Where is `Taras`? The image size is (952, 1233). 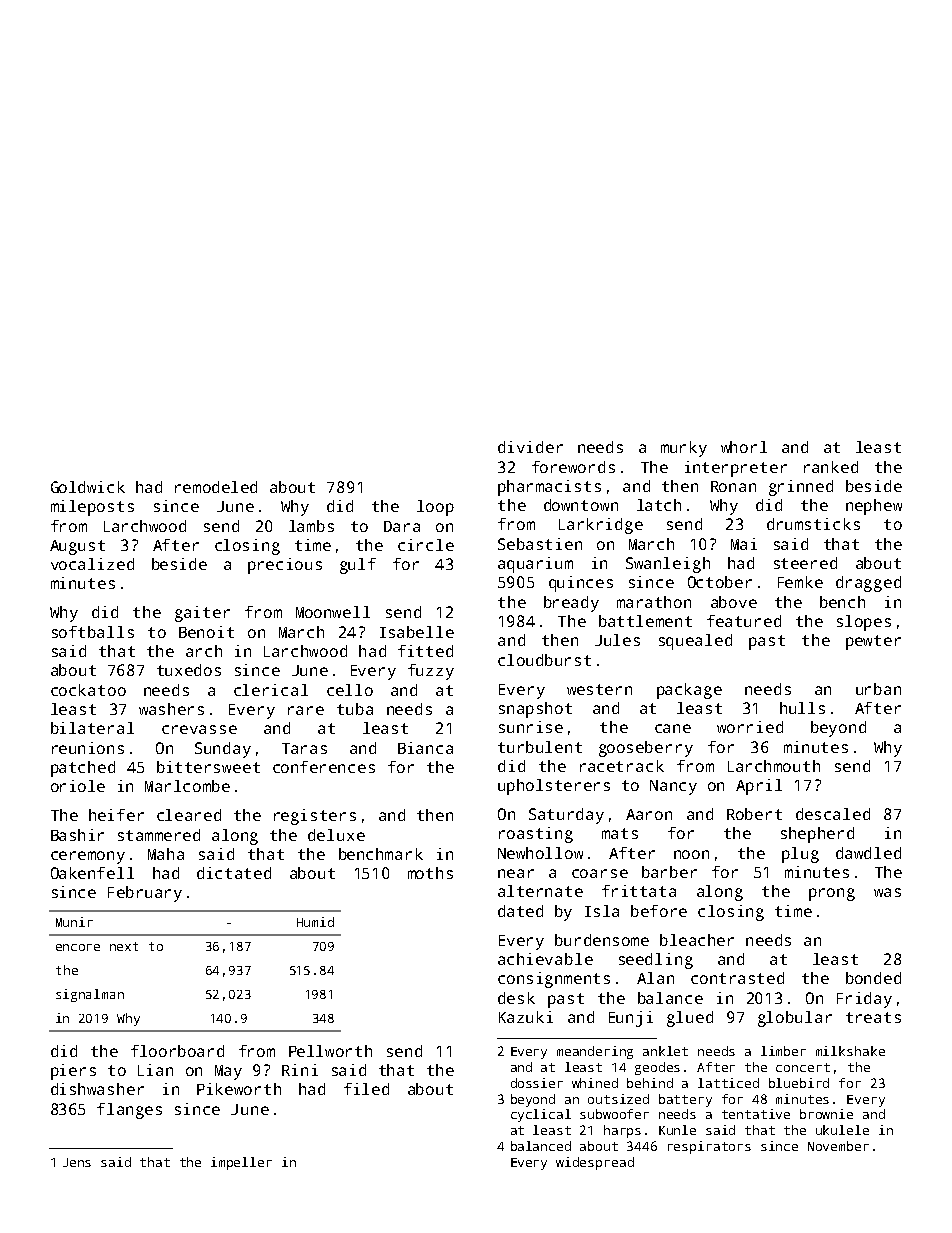
Taras is located at coordinates (304, 748).
